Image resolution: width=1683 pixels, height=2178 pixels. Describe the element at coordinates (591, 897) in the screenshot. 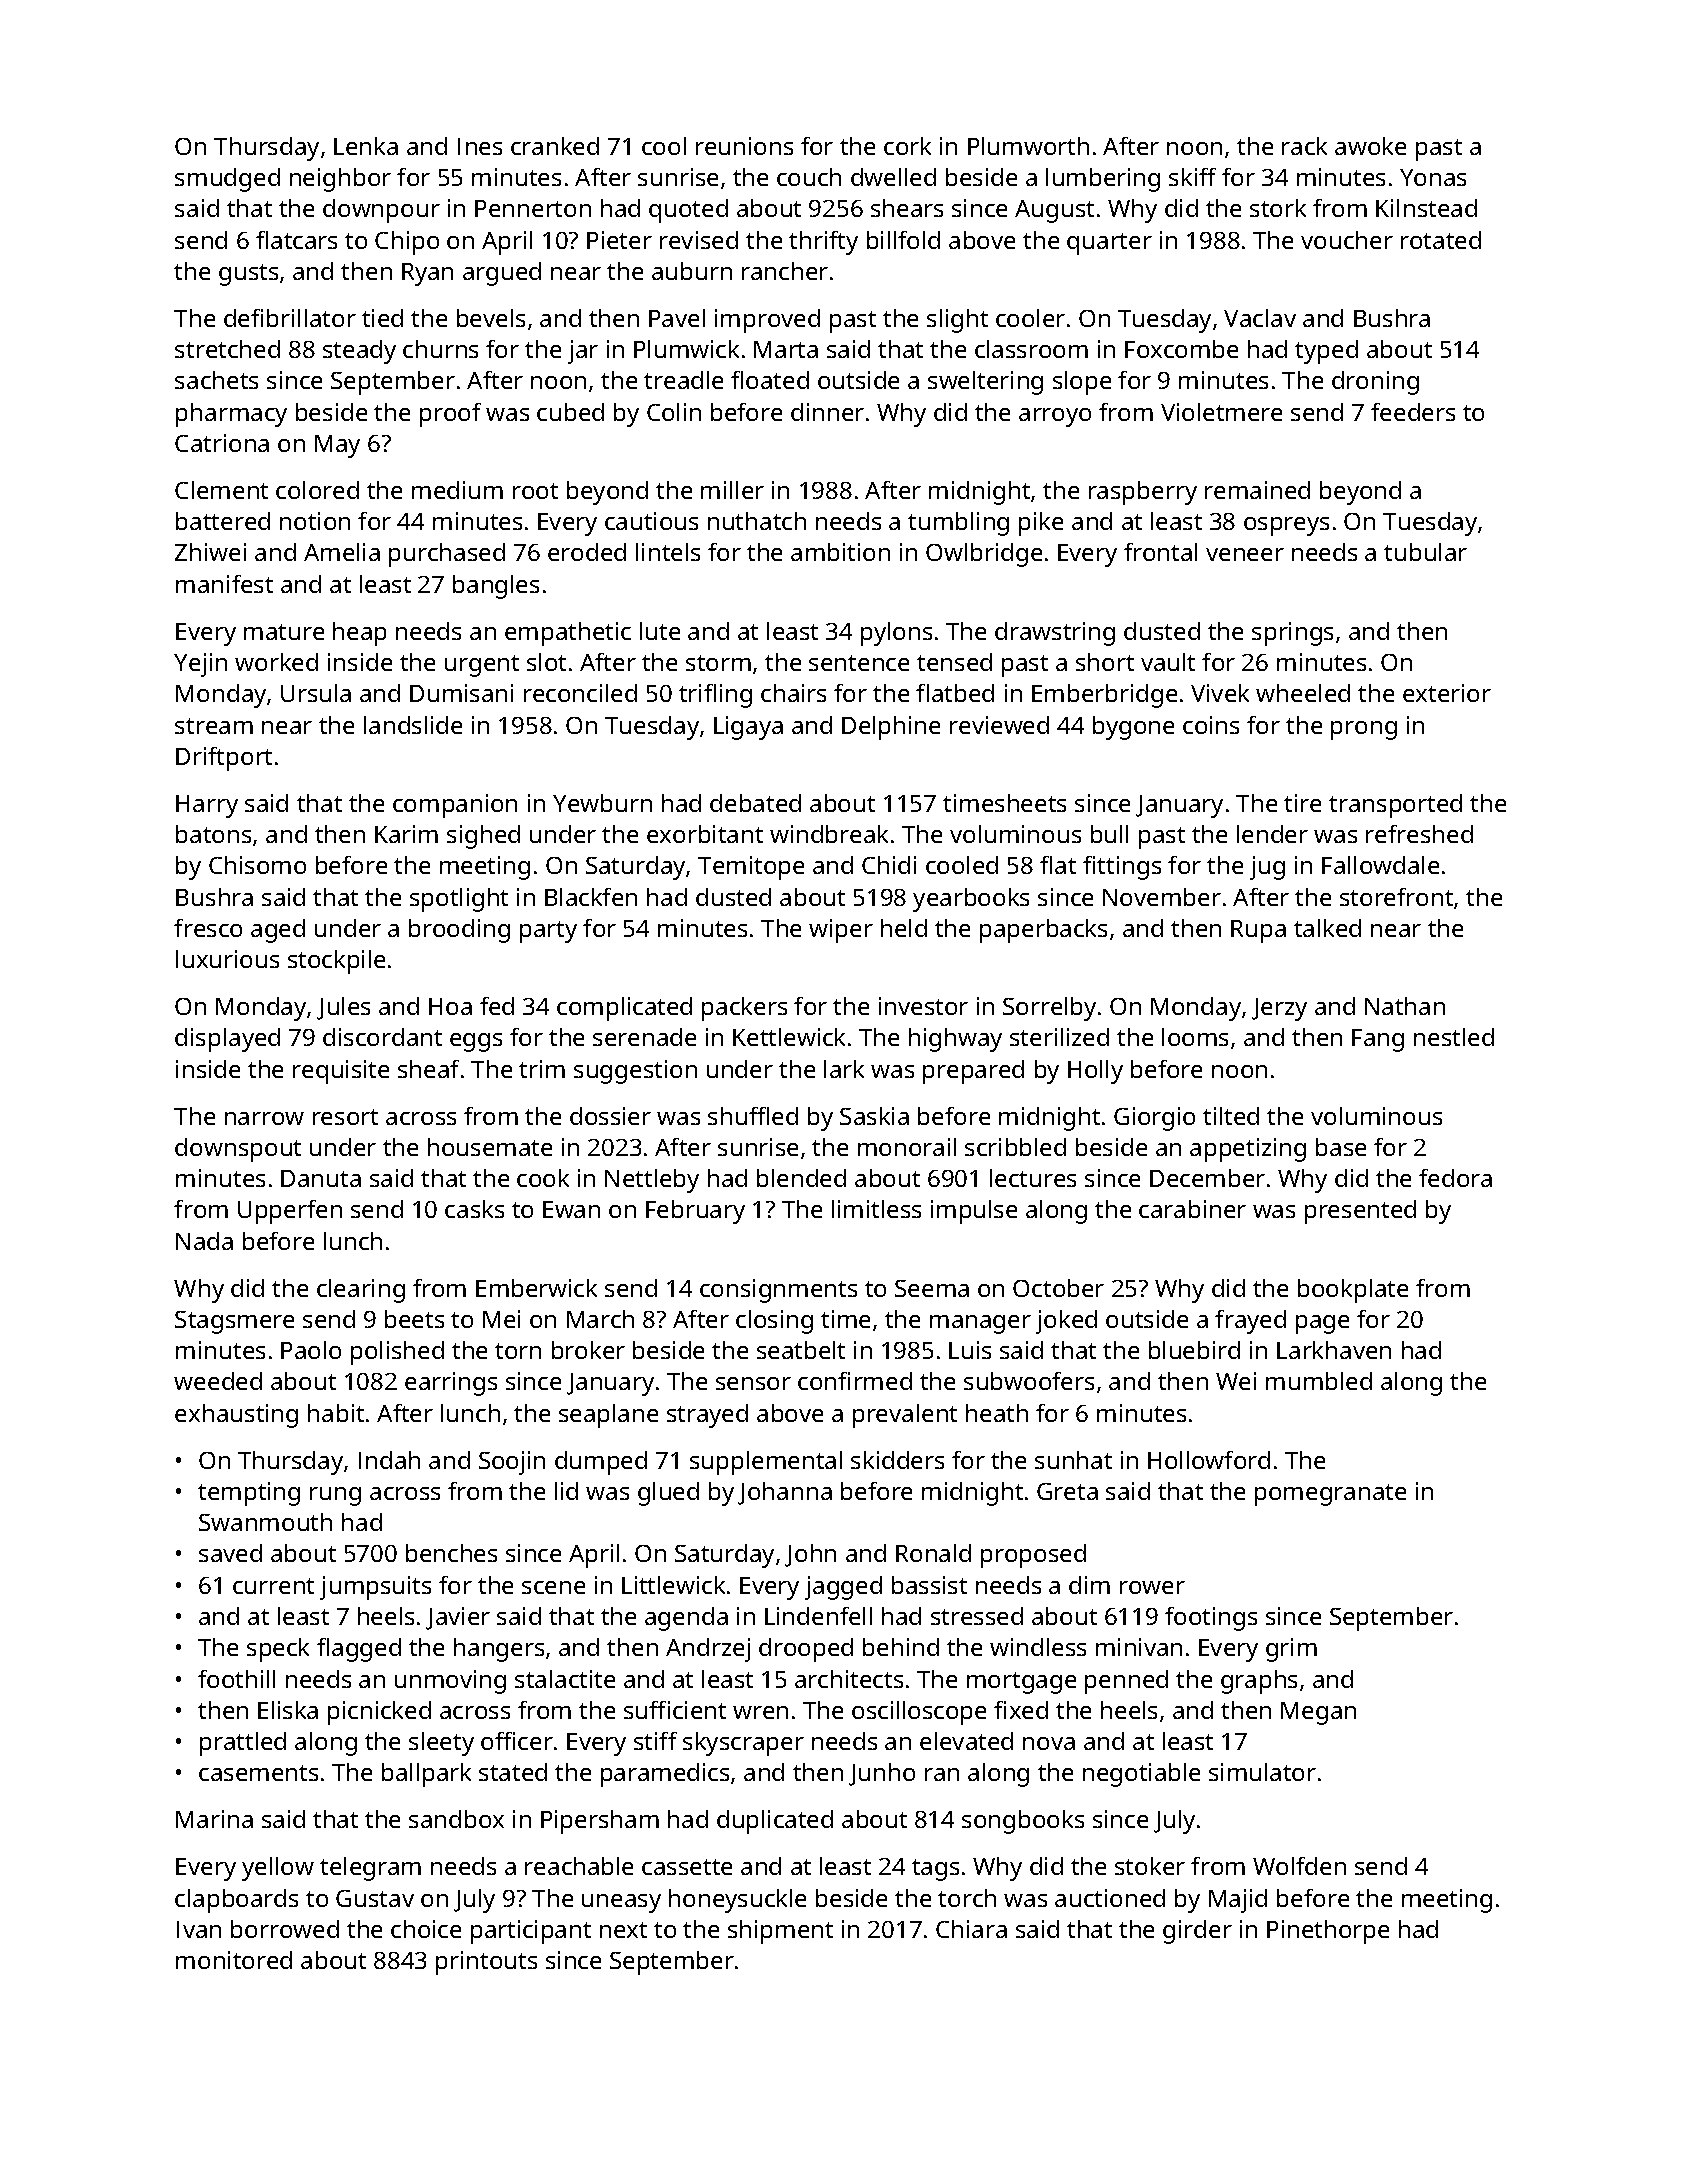

I see `Blackfen` at that location.
